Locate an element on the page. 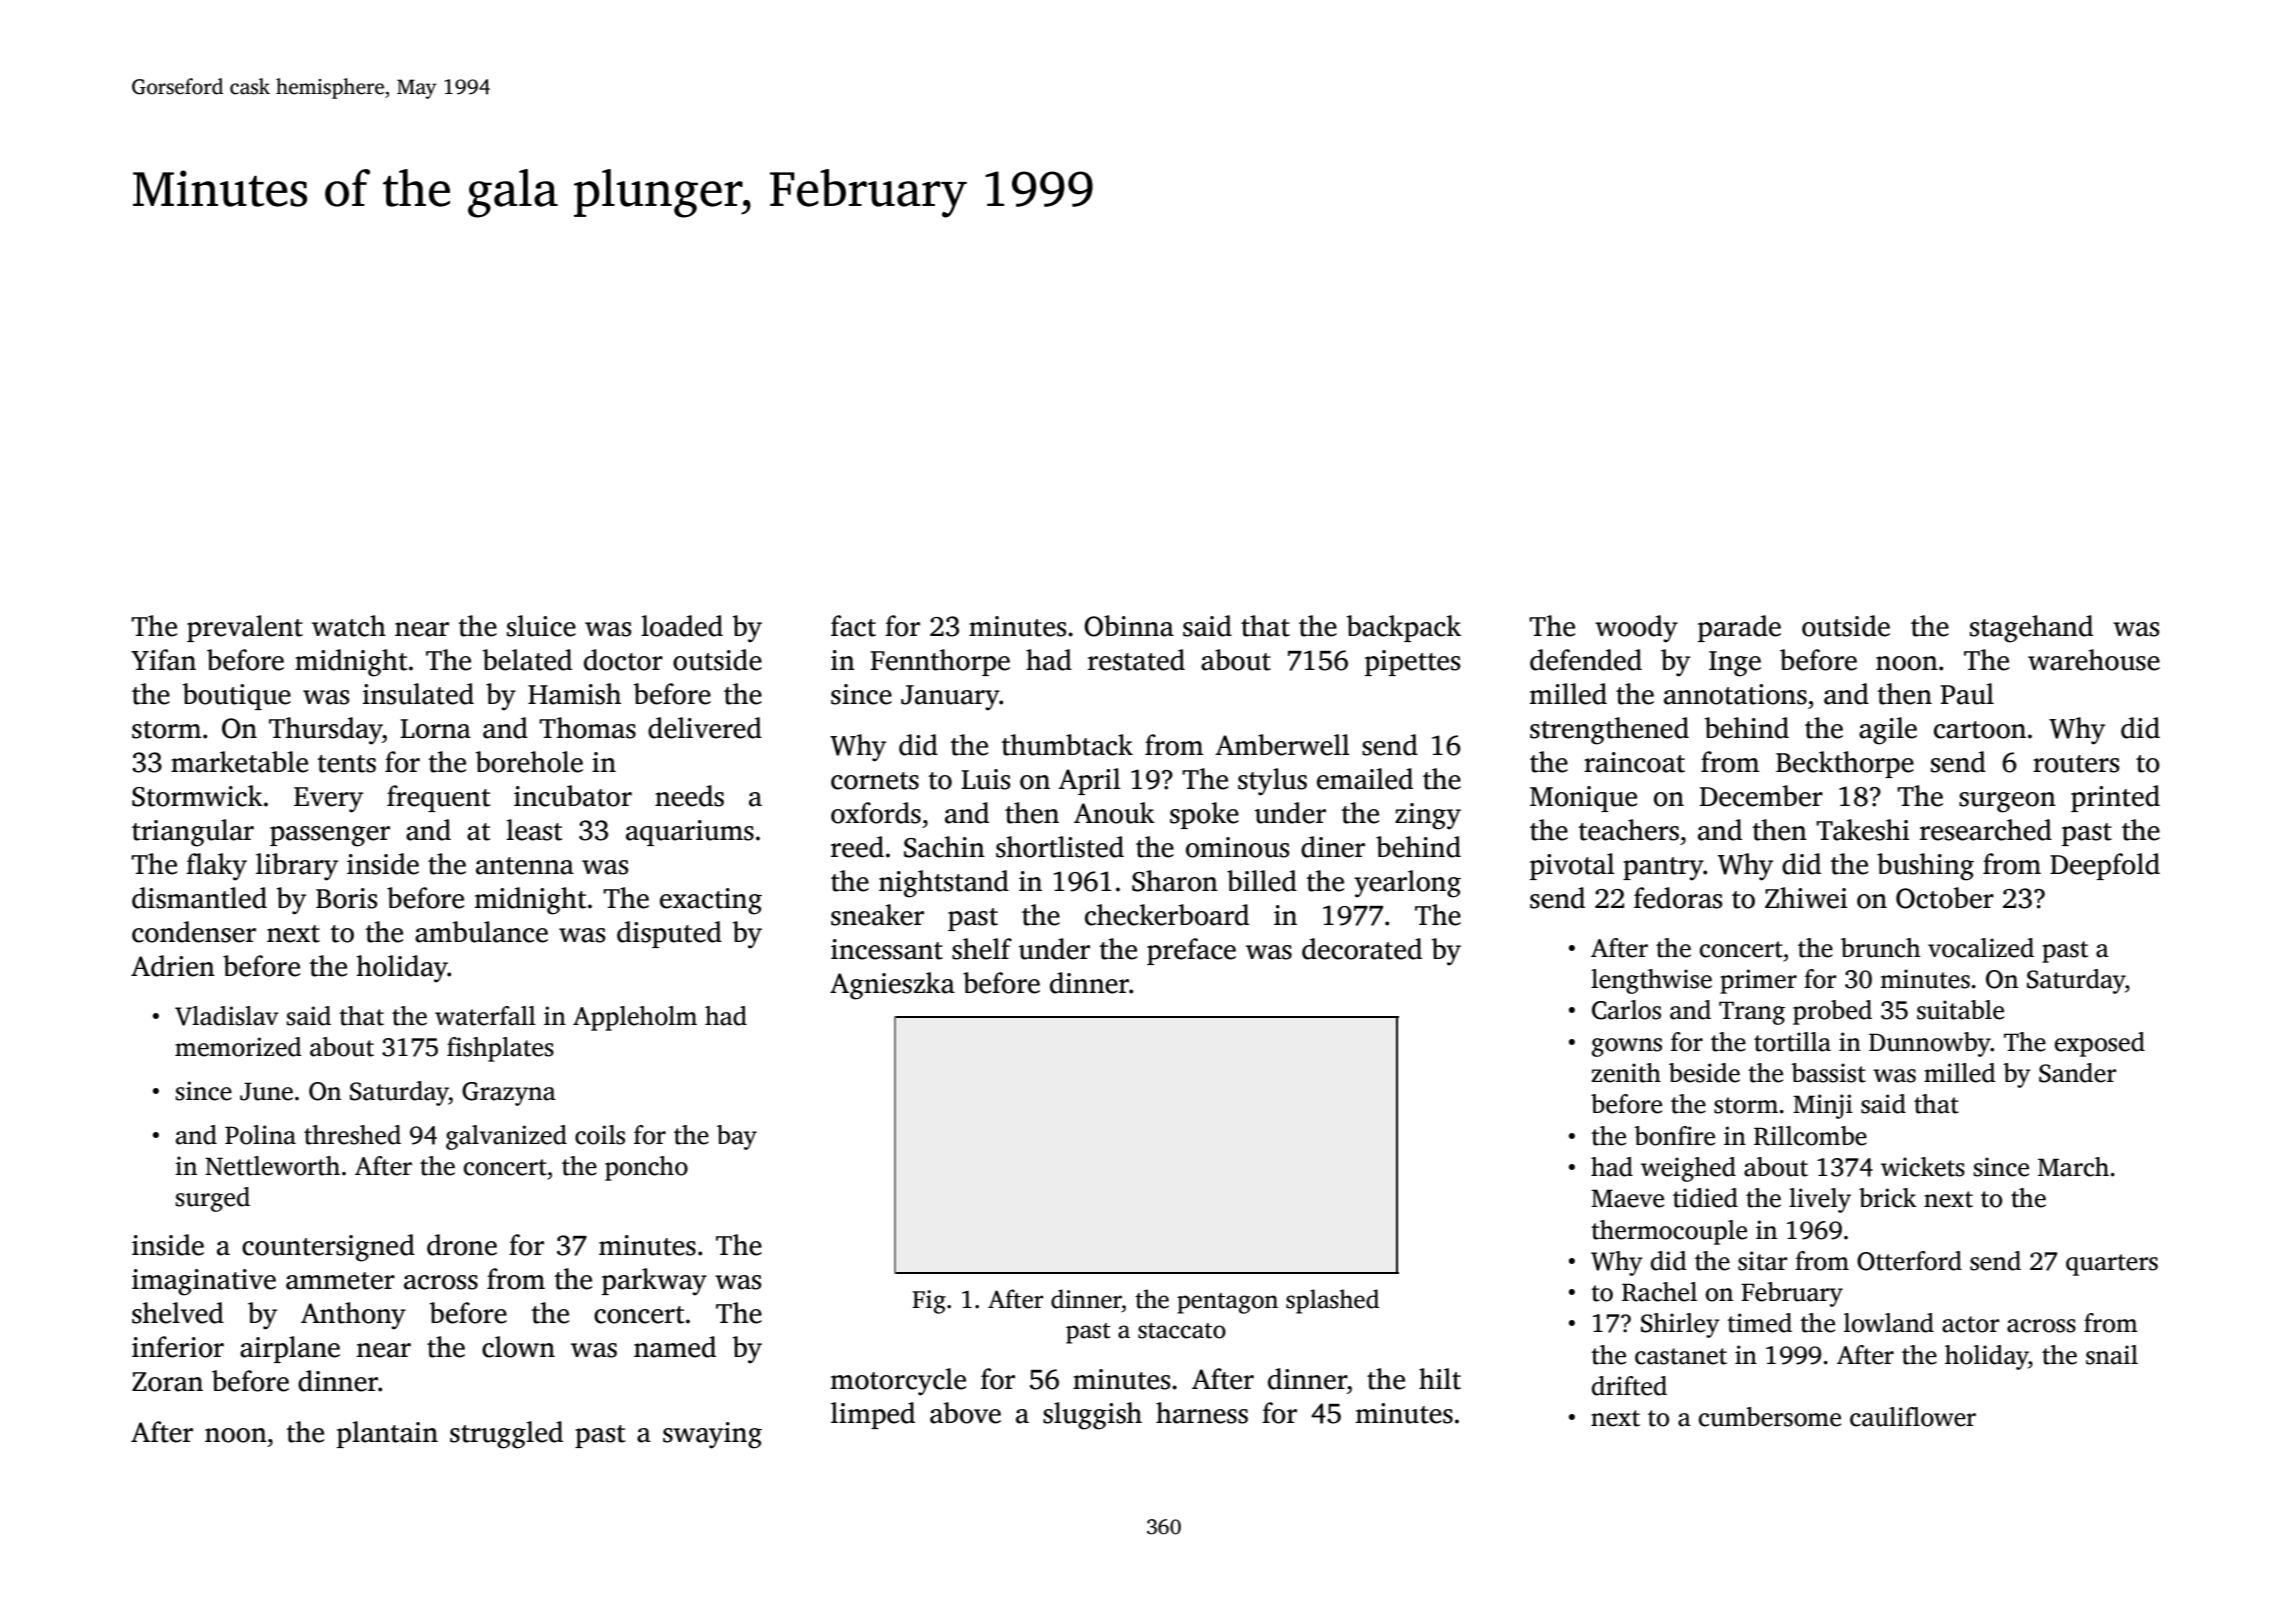 This page has width=2292, height=1620. waterfall is located at coordinates (485, 1016).
